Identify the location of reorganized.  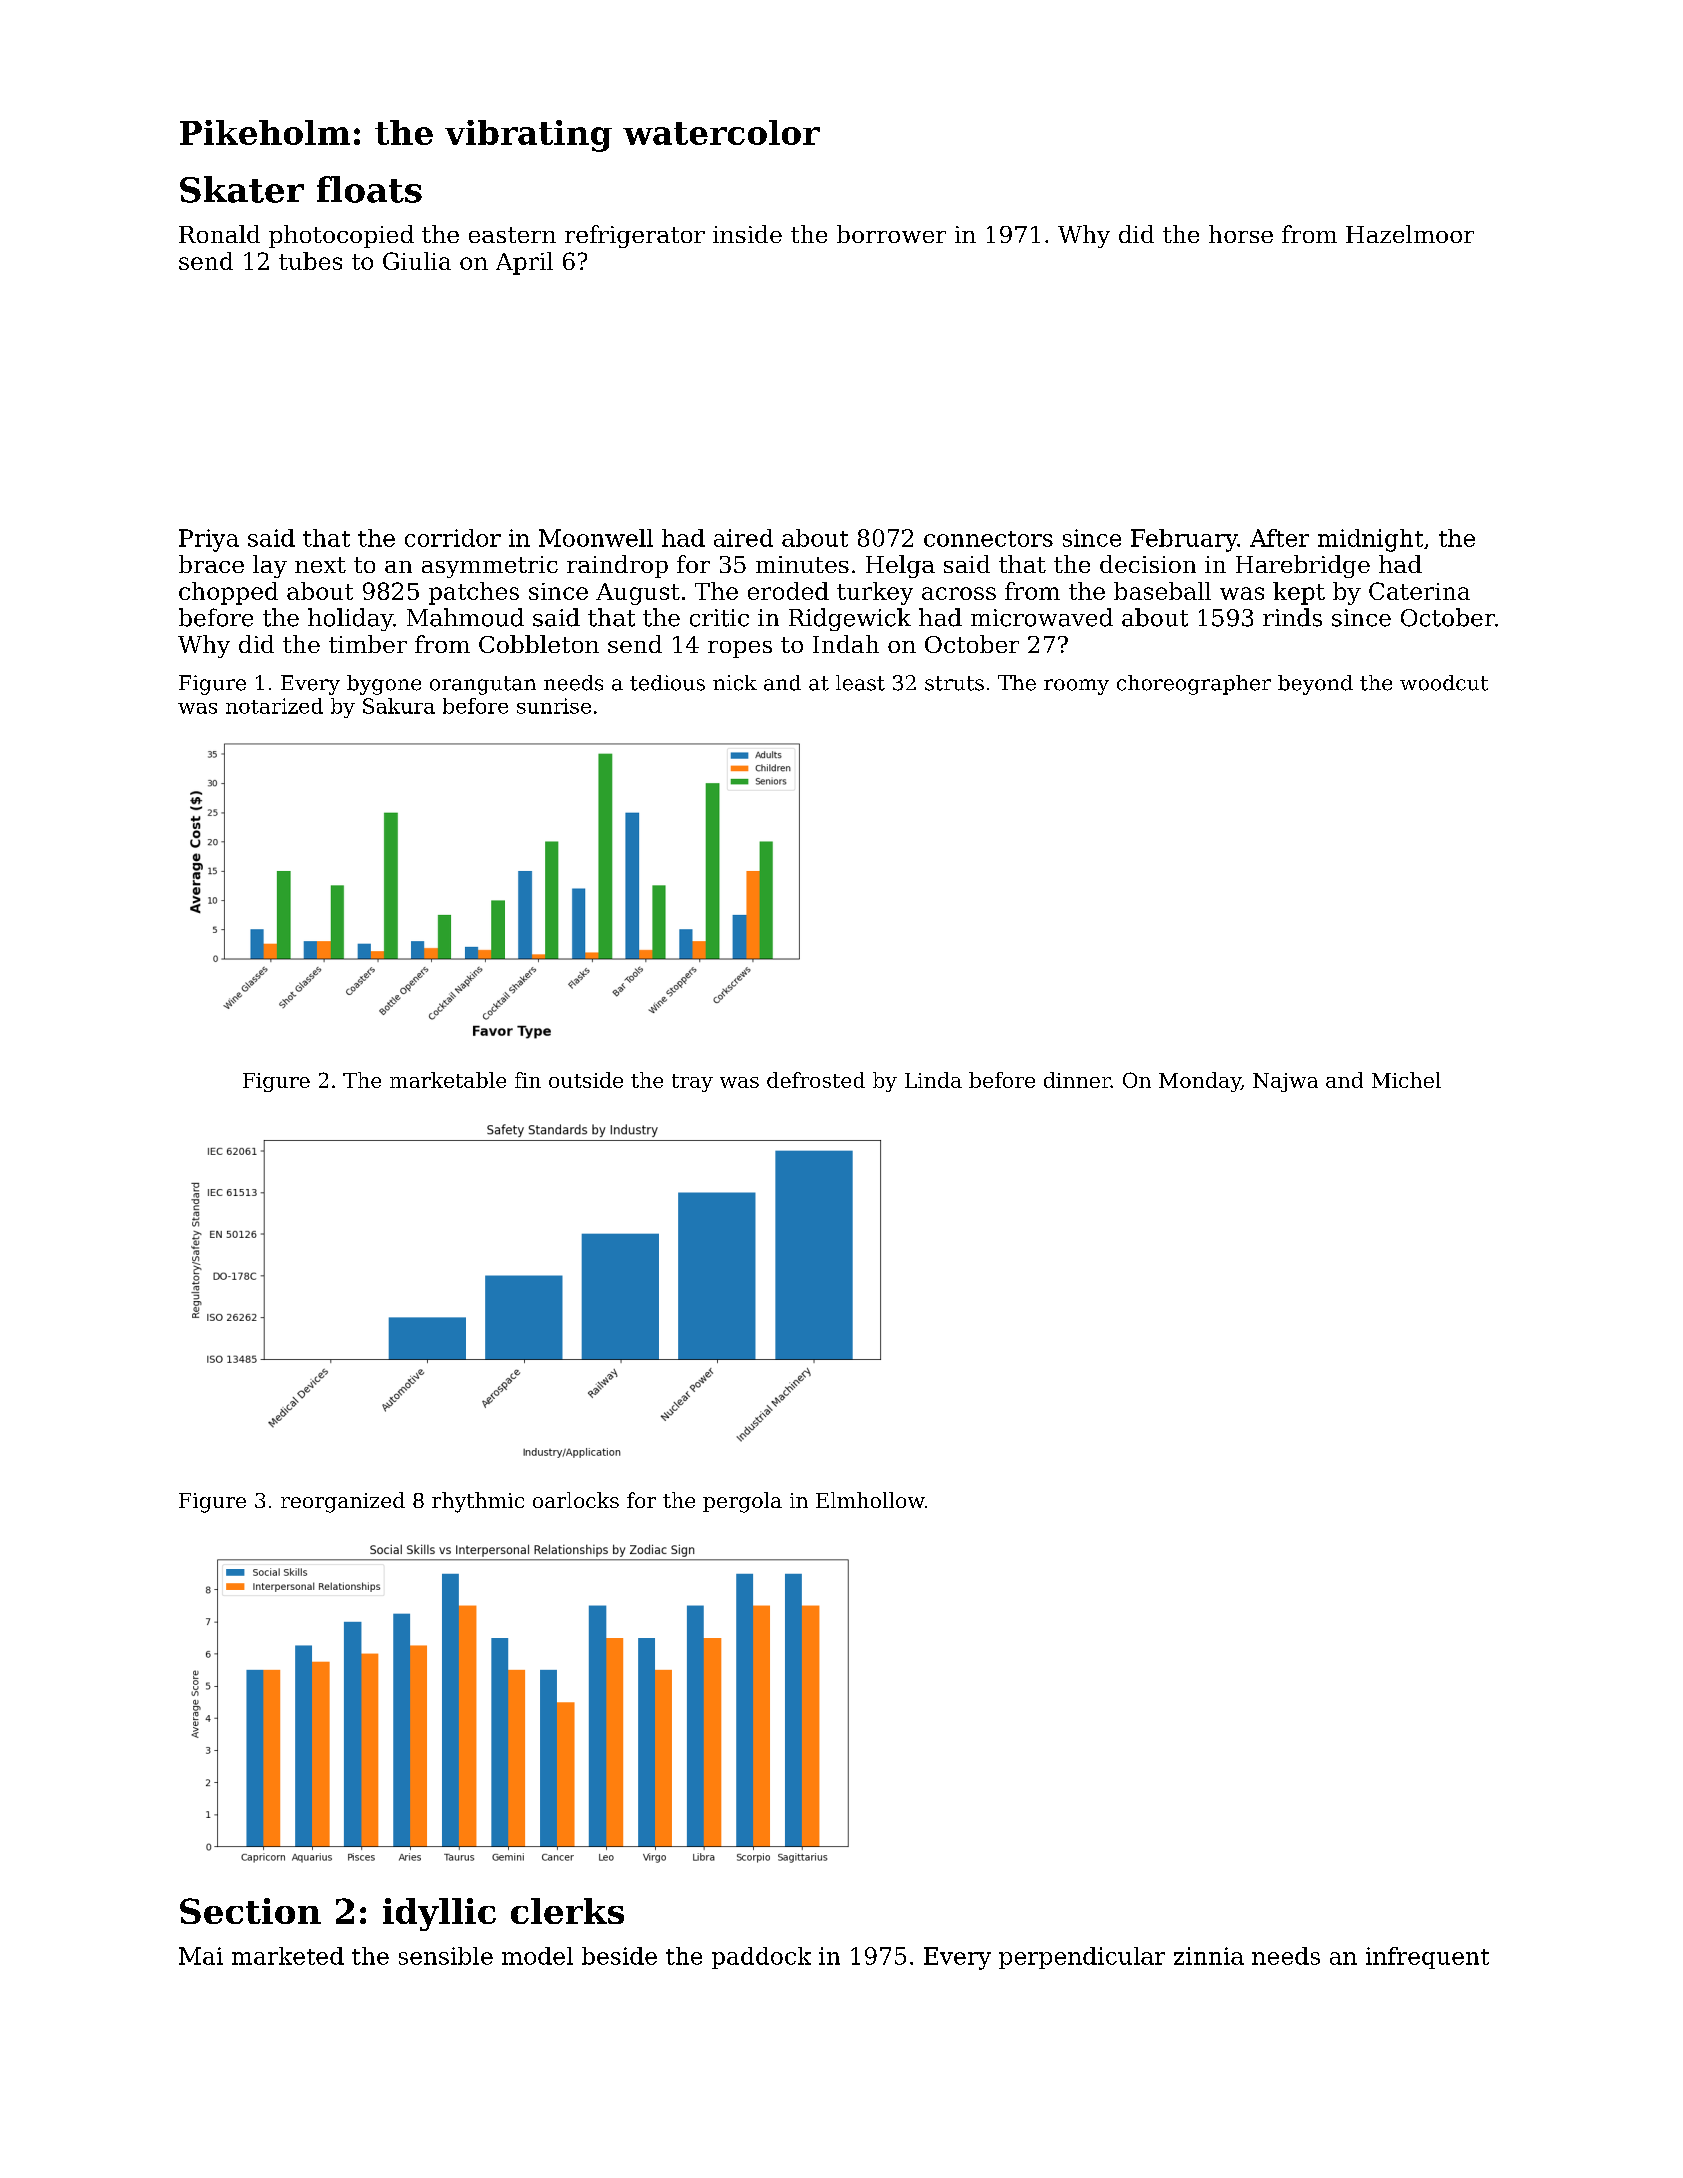
(343, 1502).
